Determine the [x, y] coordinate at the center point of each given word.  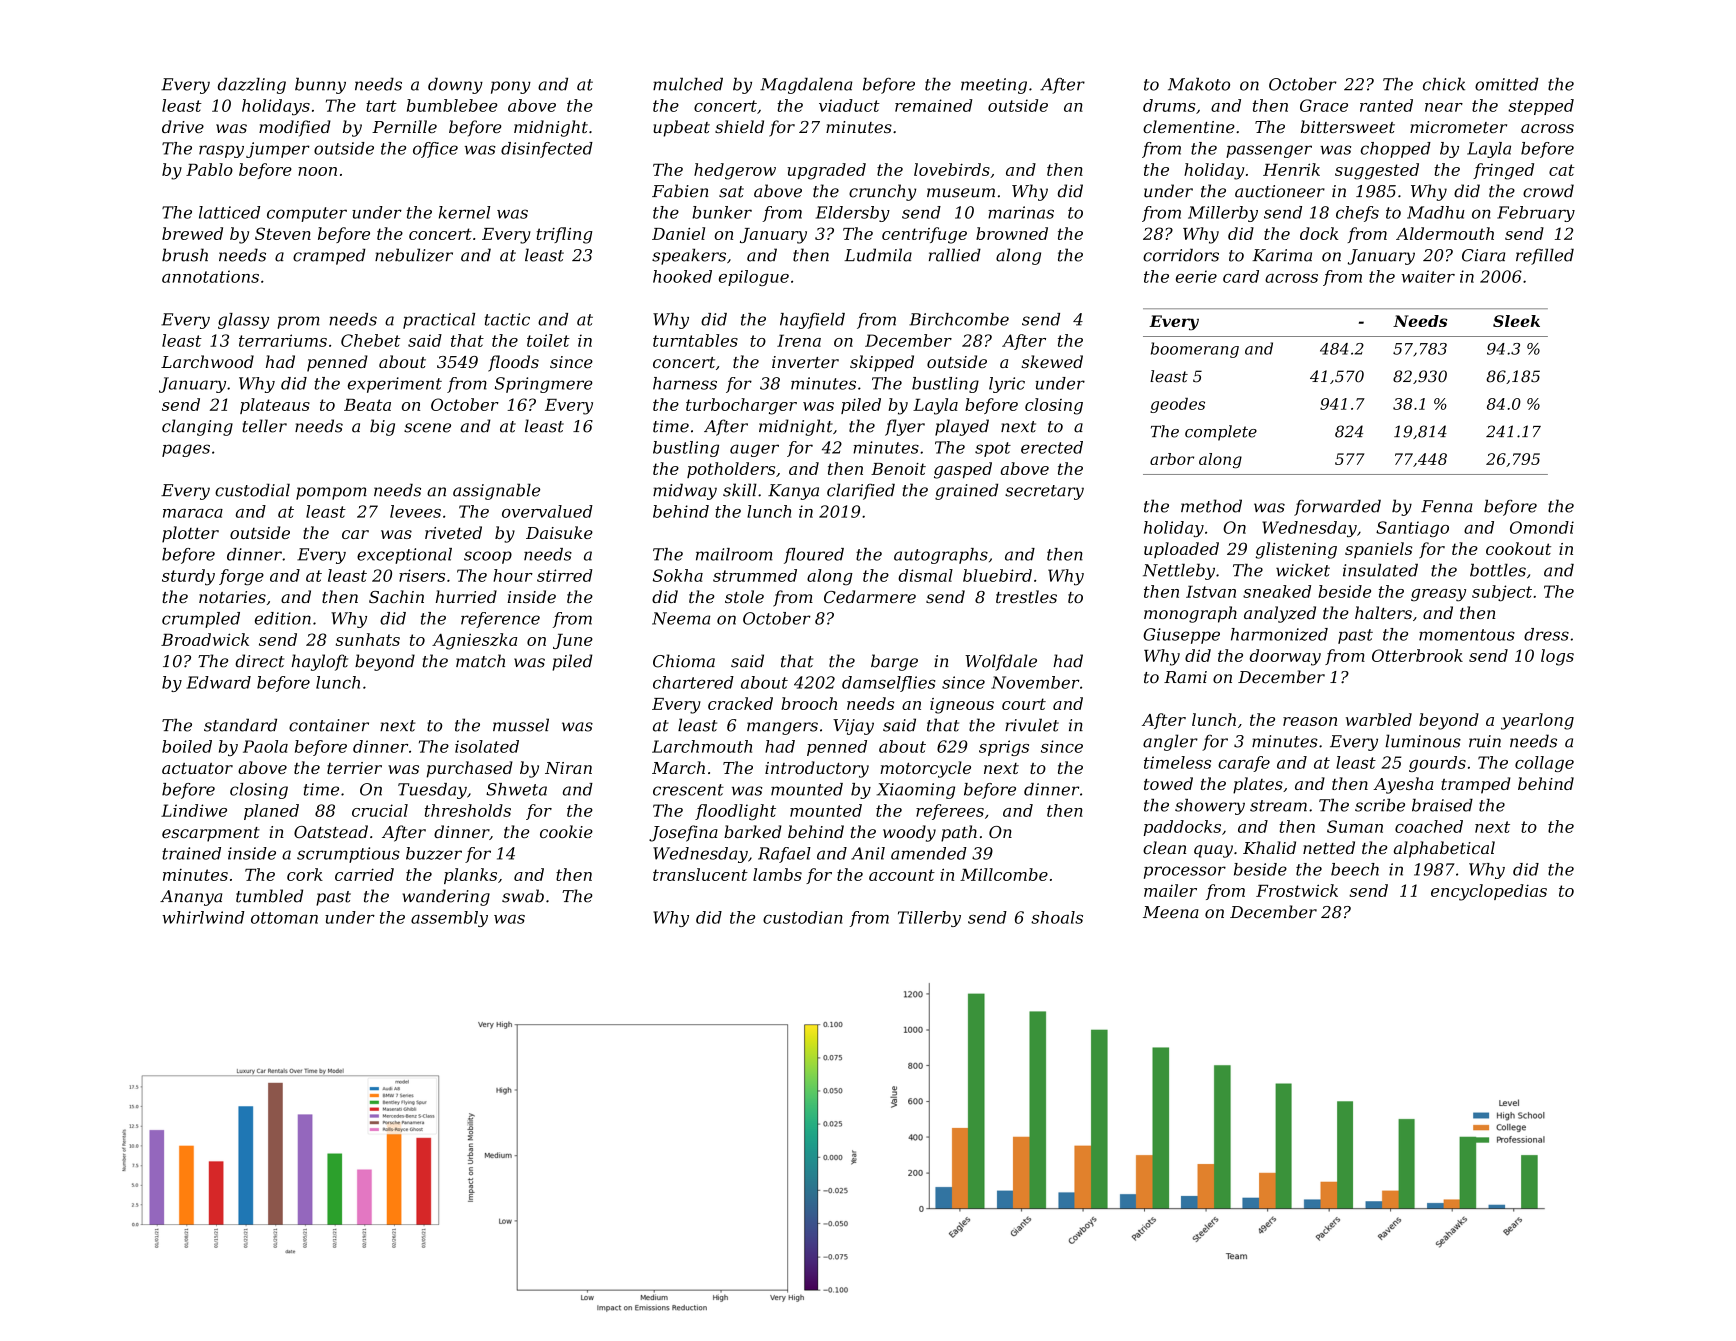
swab [523, 896]
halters [1383, 612]
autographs [941, 556]
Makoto [1199, 84]
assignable [496, 491]
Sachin [396, 596]
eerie [1196, 276]
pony [511, 87]
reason [1310, 721]
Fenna [1447, 506]
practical [439, 321]
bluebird [997, 575]
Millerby [1223, 214]
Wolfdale [1001, 662]
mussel [521, 725]
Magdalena [806, 86]
